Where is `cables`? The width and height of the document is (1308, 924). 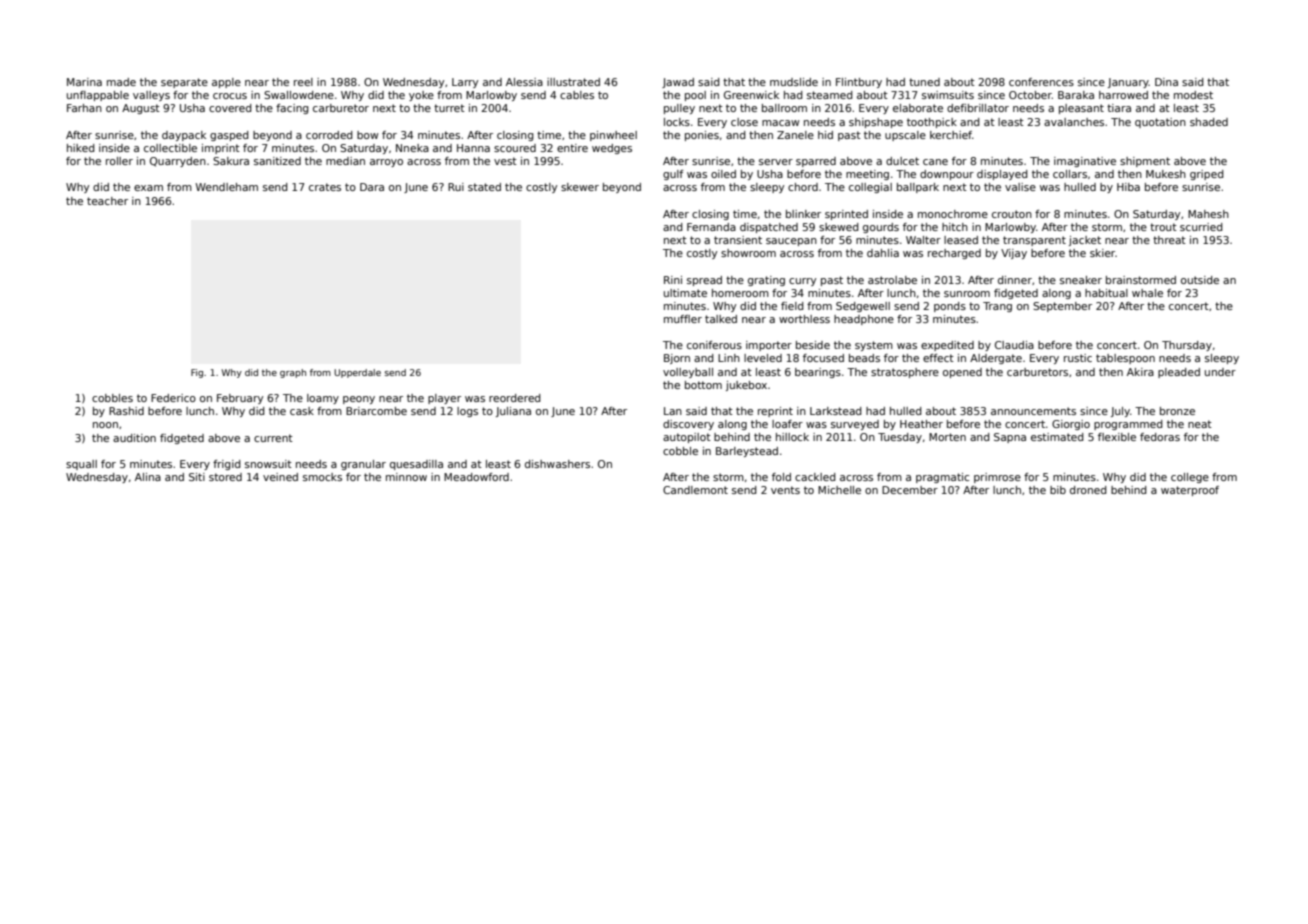 cables is located at coordinates (577, 95).
